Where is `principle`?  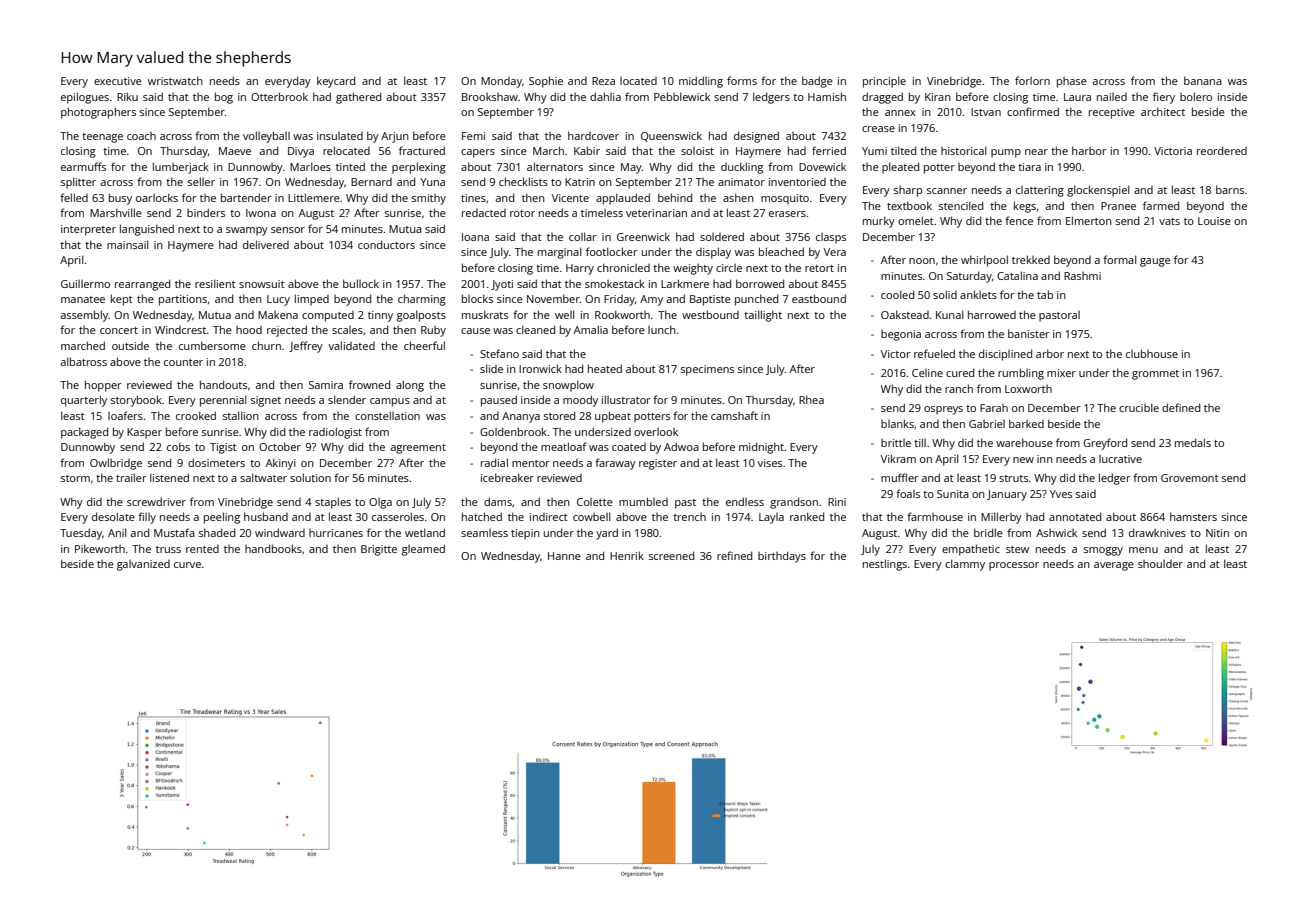 principle is located at coordinates (884, 82).
